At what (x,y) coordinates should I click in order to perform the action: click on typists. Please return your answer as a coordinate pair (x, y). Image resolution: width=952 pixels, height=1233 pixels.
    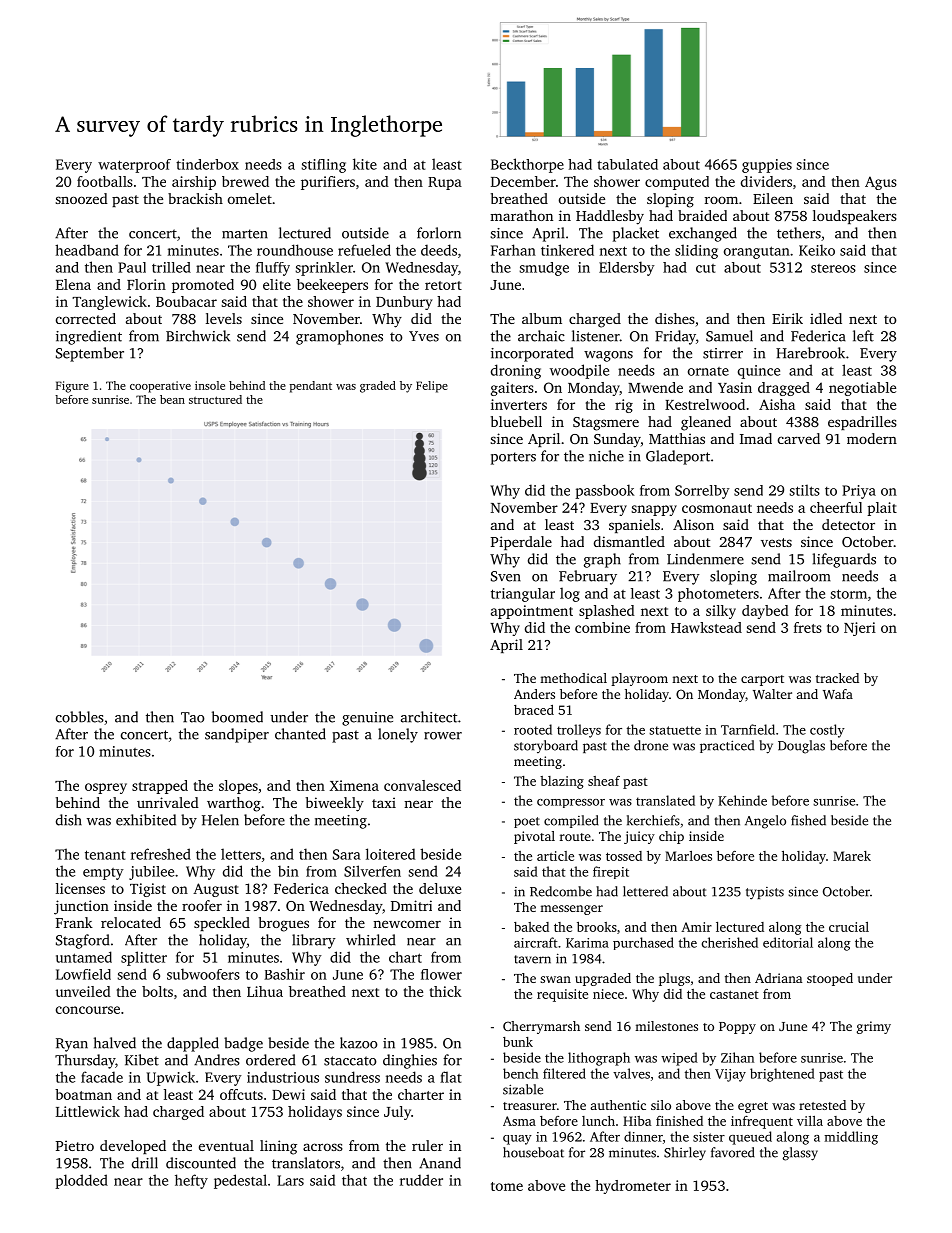
    Looking at the image, I should click on (765, 893).
